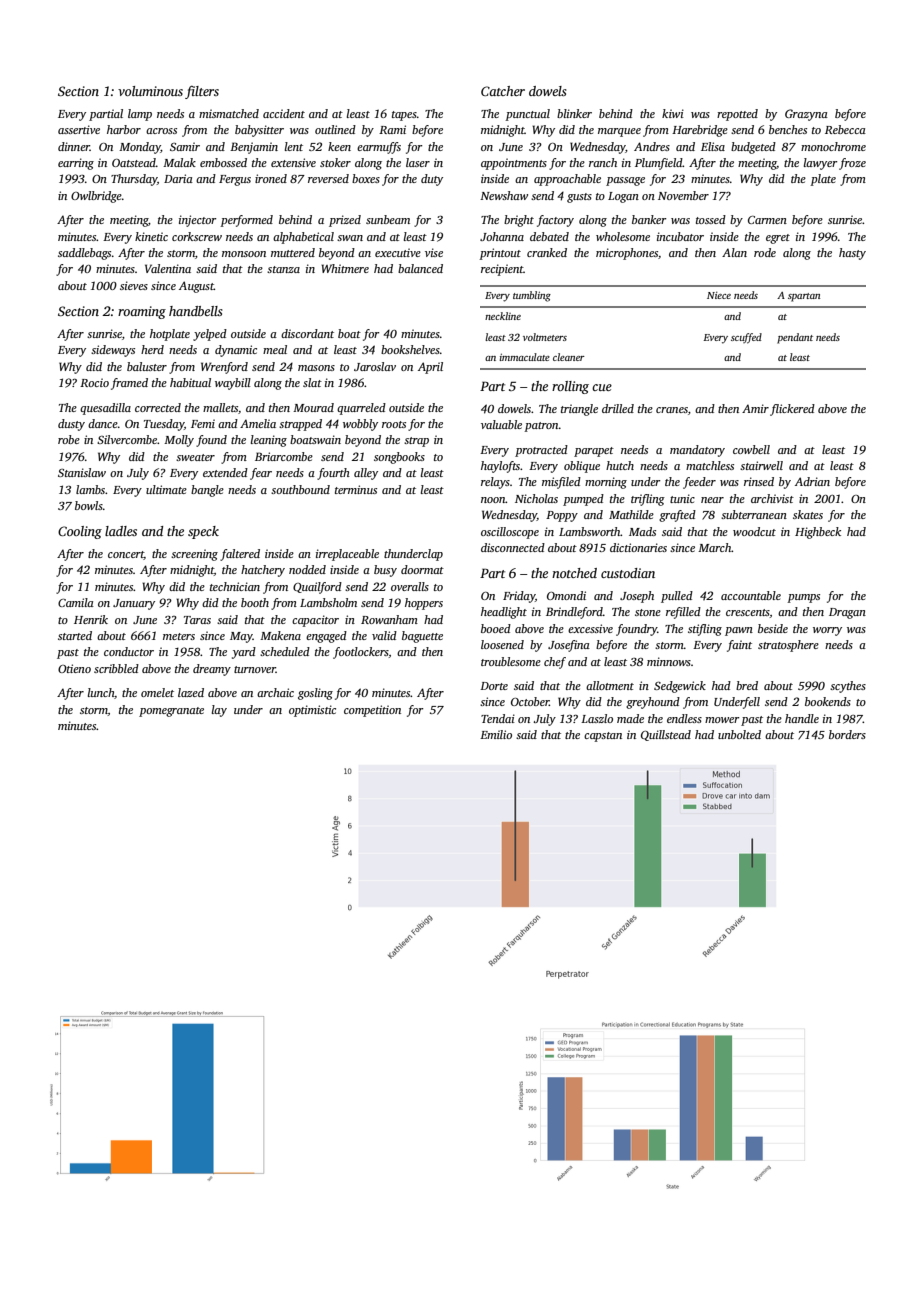  What do you see at coordinates (746, 338) in the page?
I see `scuffed` at bounding box center [746, 338].
